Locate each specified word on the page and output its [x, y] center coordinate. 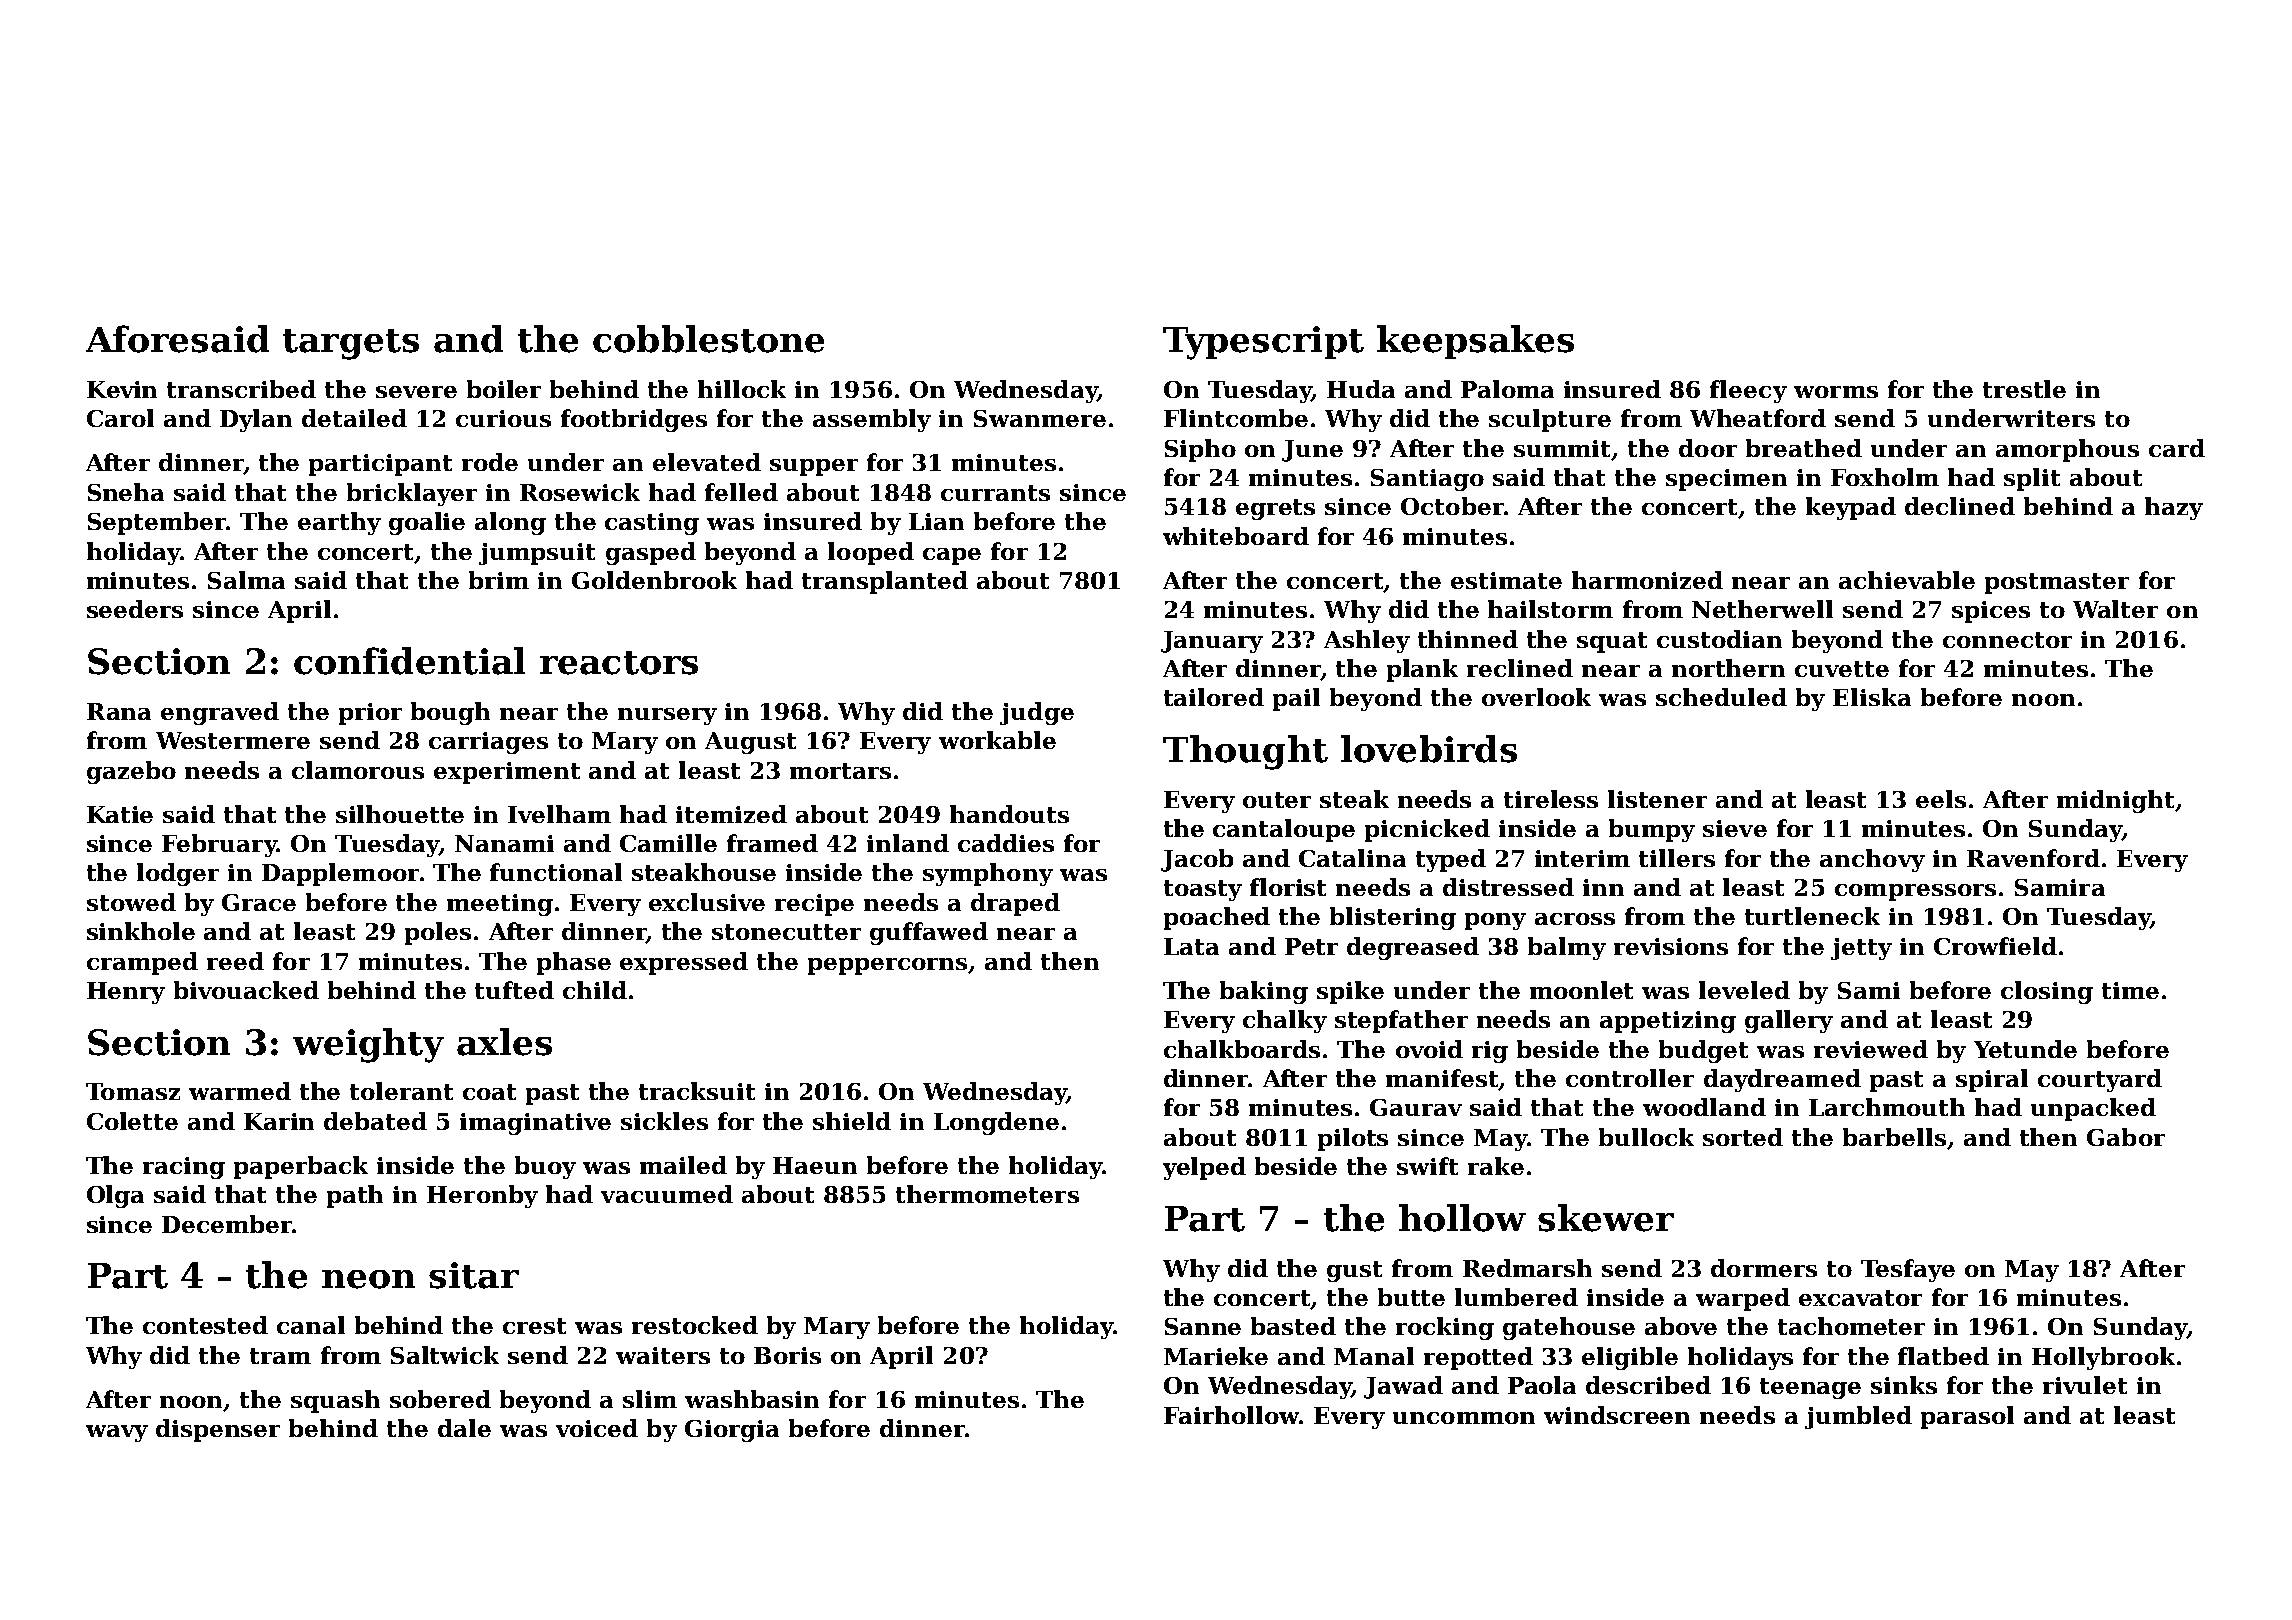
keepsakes [1475, 342]
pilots [1353, 1139]
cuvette [1842, 669]
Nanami [504, 843]
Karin [279, 1121]
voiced [597, 1428]
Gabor [2126, 1137]
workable [997, 740]
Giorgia [732, 1431]
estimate [1506, 580]
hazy [2174, 508]
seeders [135, 609]
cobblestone [708, 339]
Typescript [1263, 343]
